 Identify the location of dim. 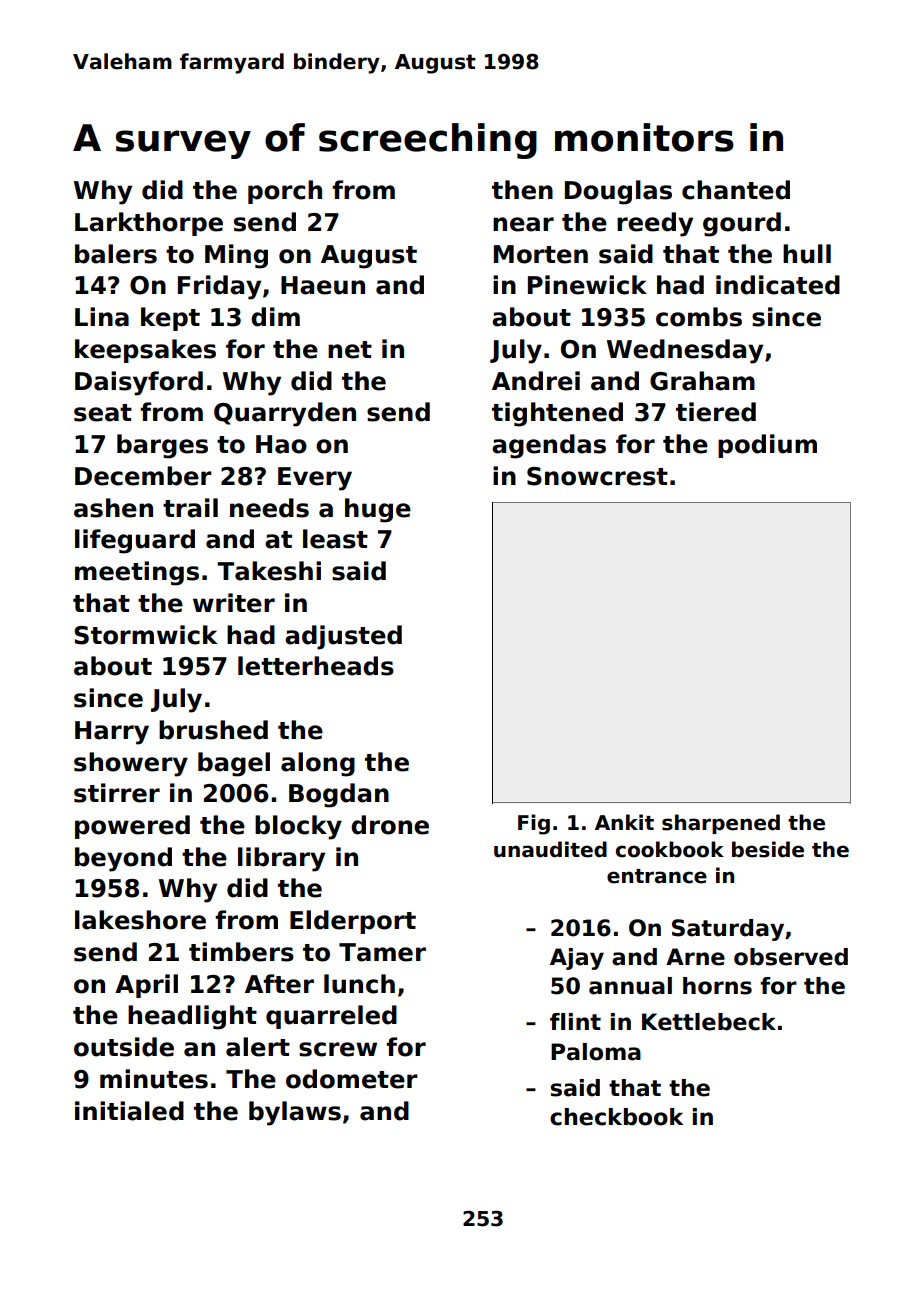
(275, 317).
